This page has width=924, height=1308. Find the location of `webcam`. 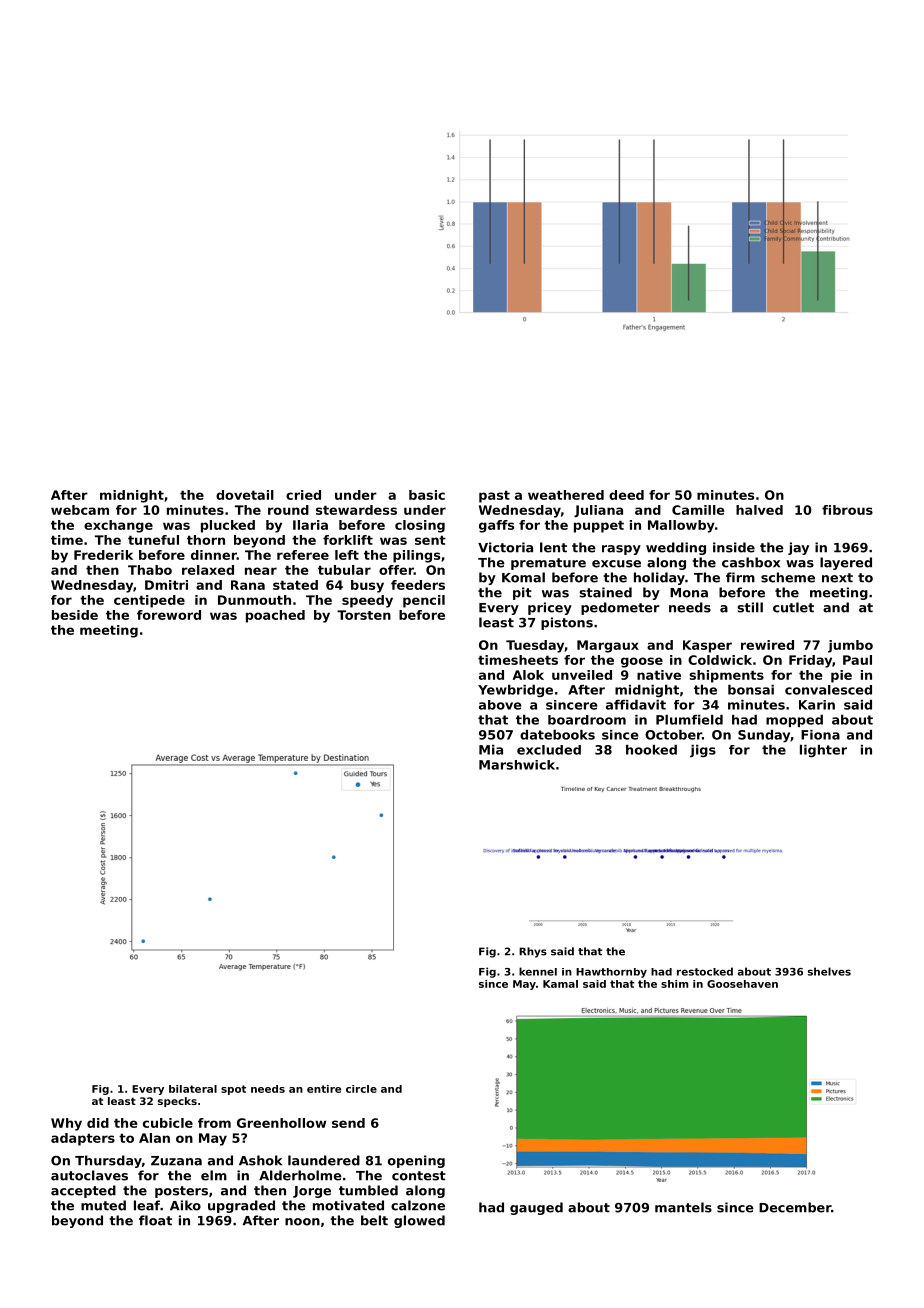

webcam is located at coordinates (80, 510).
